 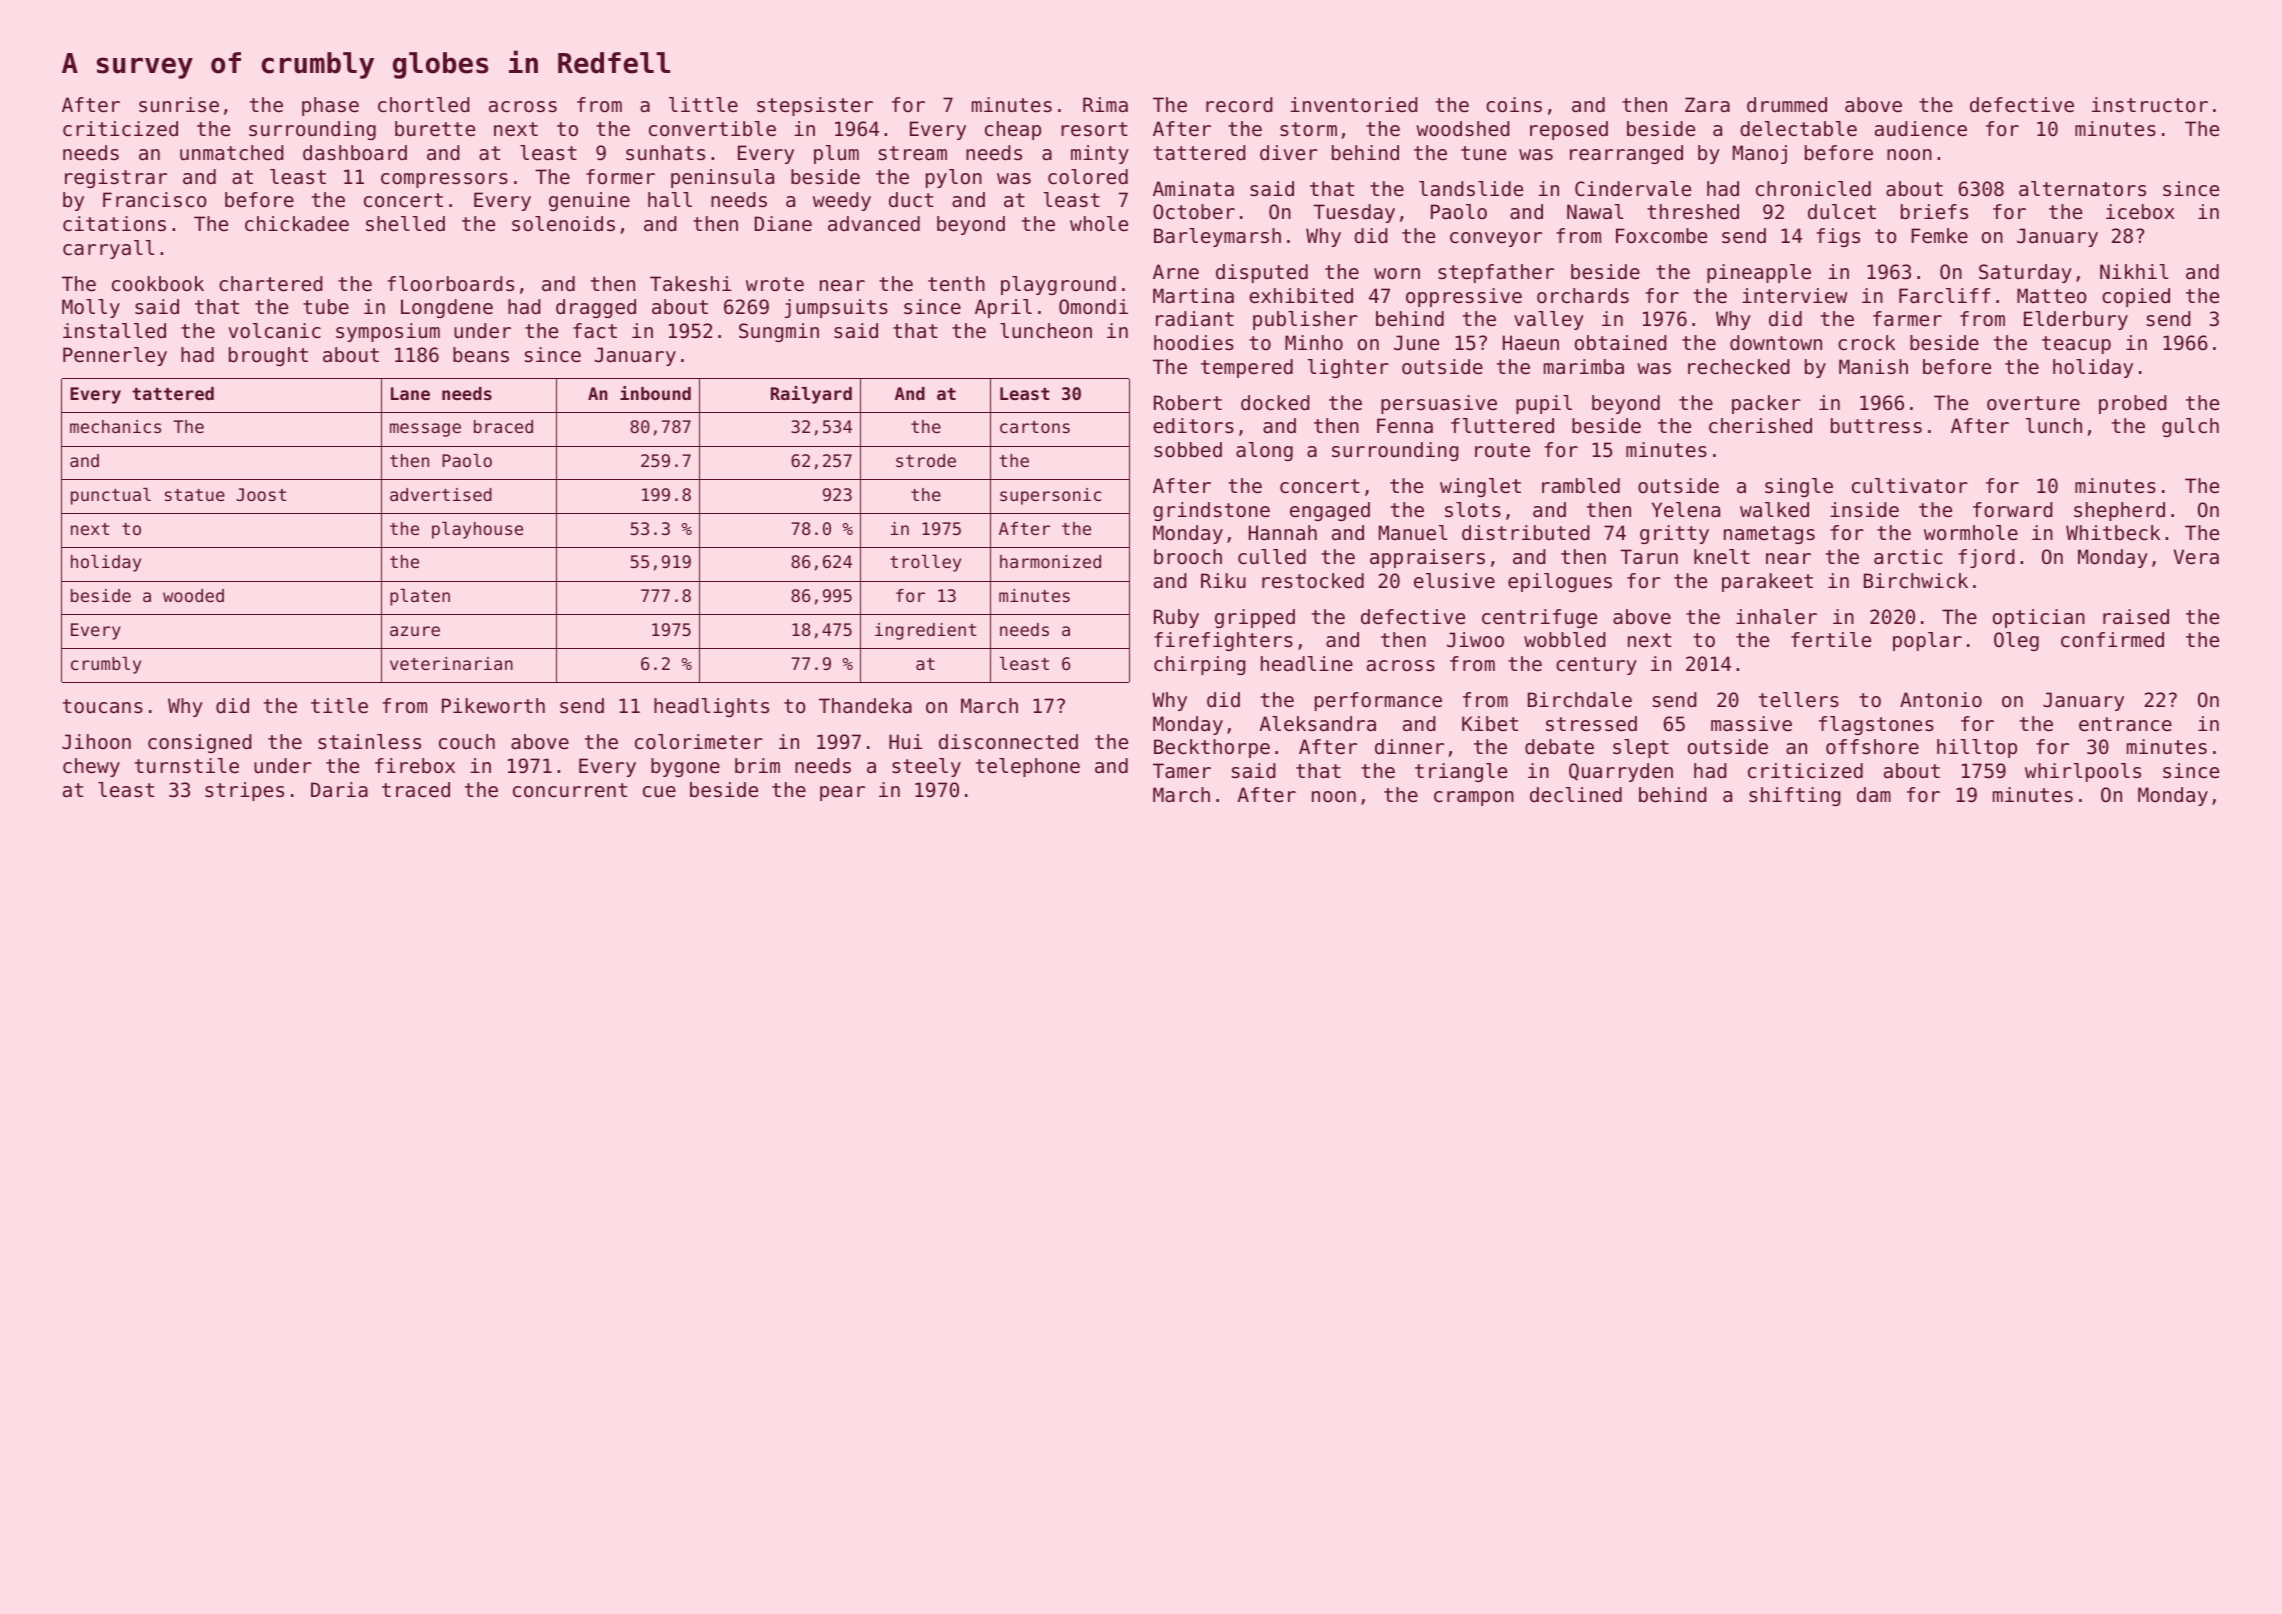 What do you see at coordinates (842, 793) in the document?
I see `pear` at bounding box center [842, 793].
